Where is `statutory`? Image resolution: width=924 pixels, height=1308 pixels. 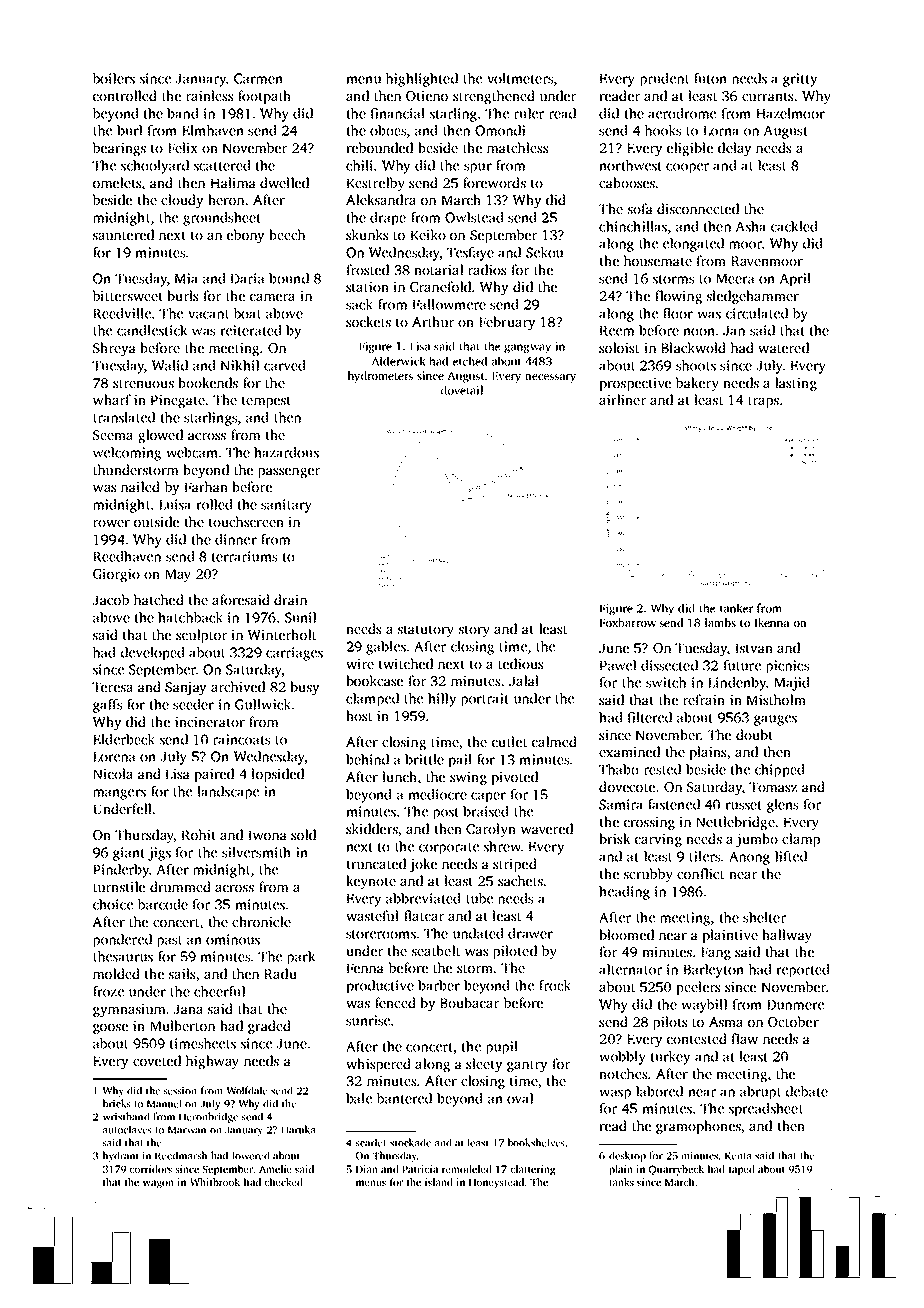 statutory is located at coordinates (426, 631).
